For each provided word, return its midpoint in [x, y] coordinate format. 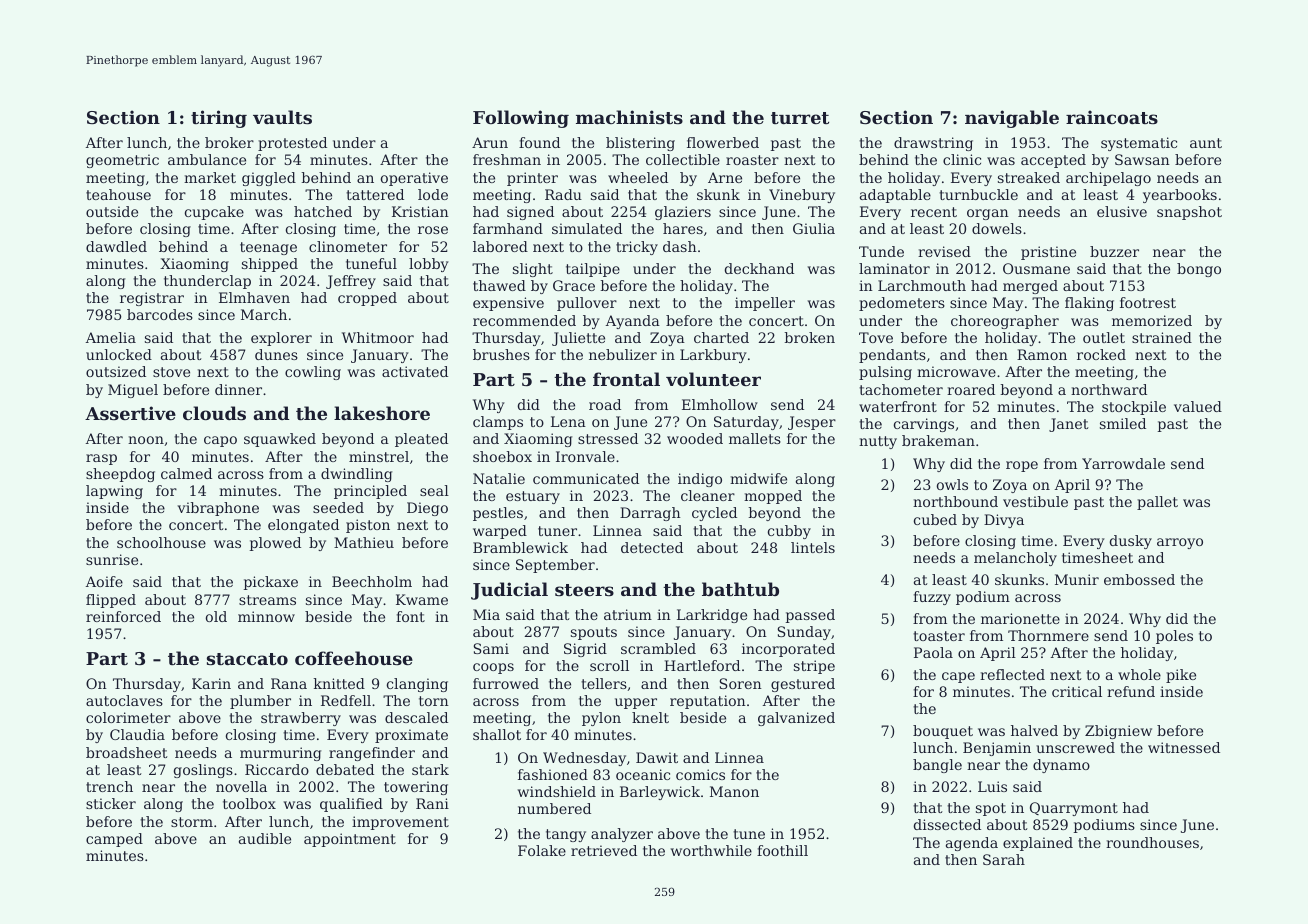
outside [112, 211]
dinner [238, 389]
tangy [566, 835]
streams [267, 600]
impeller [765, 304]
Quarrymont [1074, 809]
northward [1109, 389]
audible [265, 838]
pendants [892, 356]
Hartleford [702, 665]
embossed [1139, 579]
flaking [1089, 304]
